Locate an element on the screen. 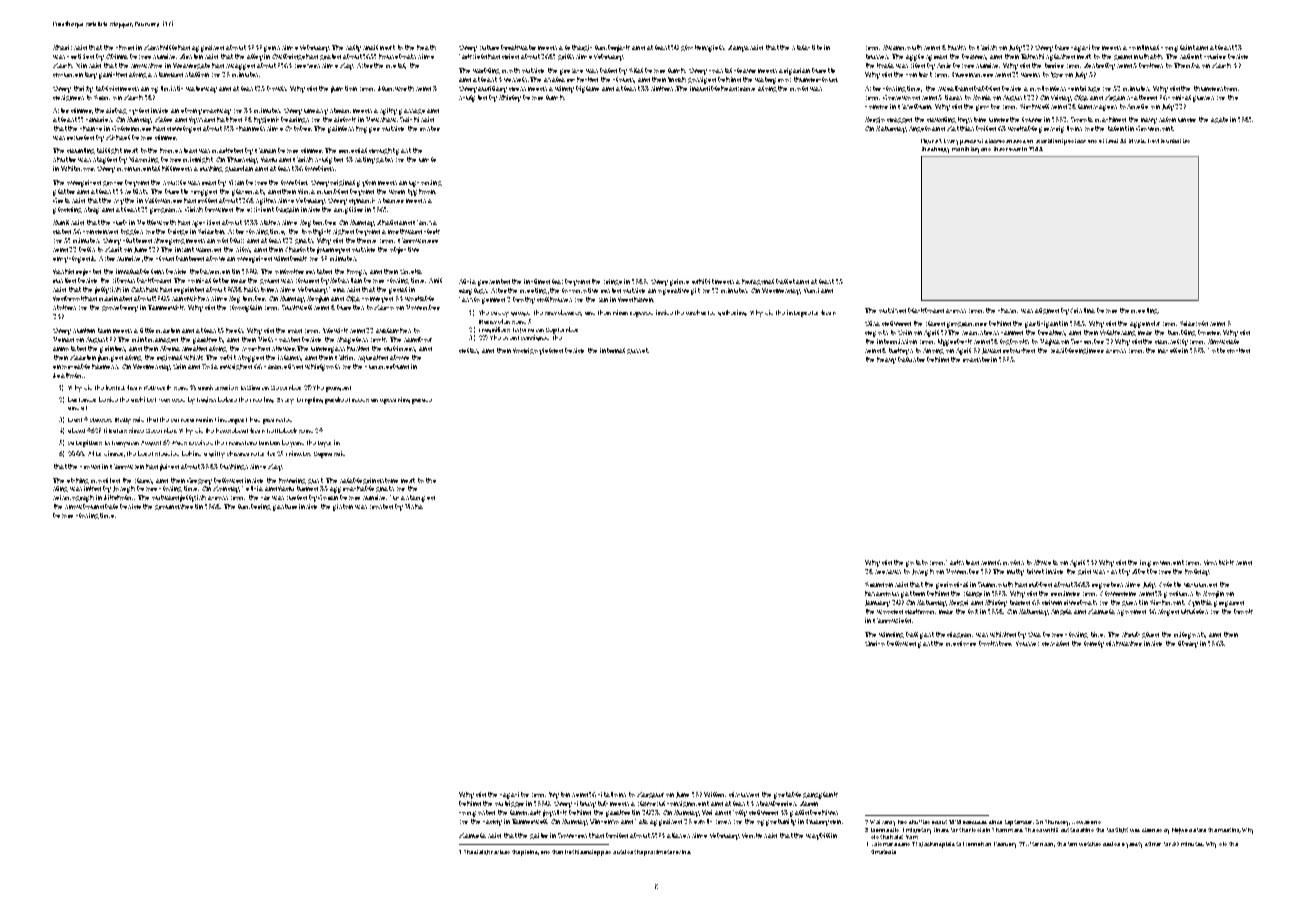 The width and height of the screenshot is (1308, 924). composted is located at coordinates (477, 813).
